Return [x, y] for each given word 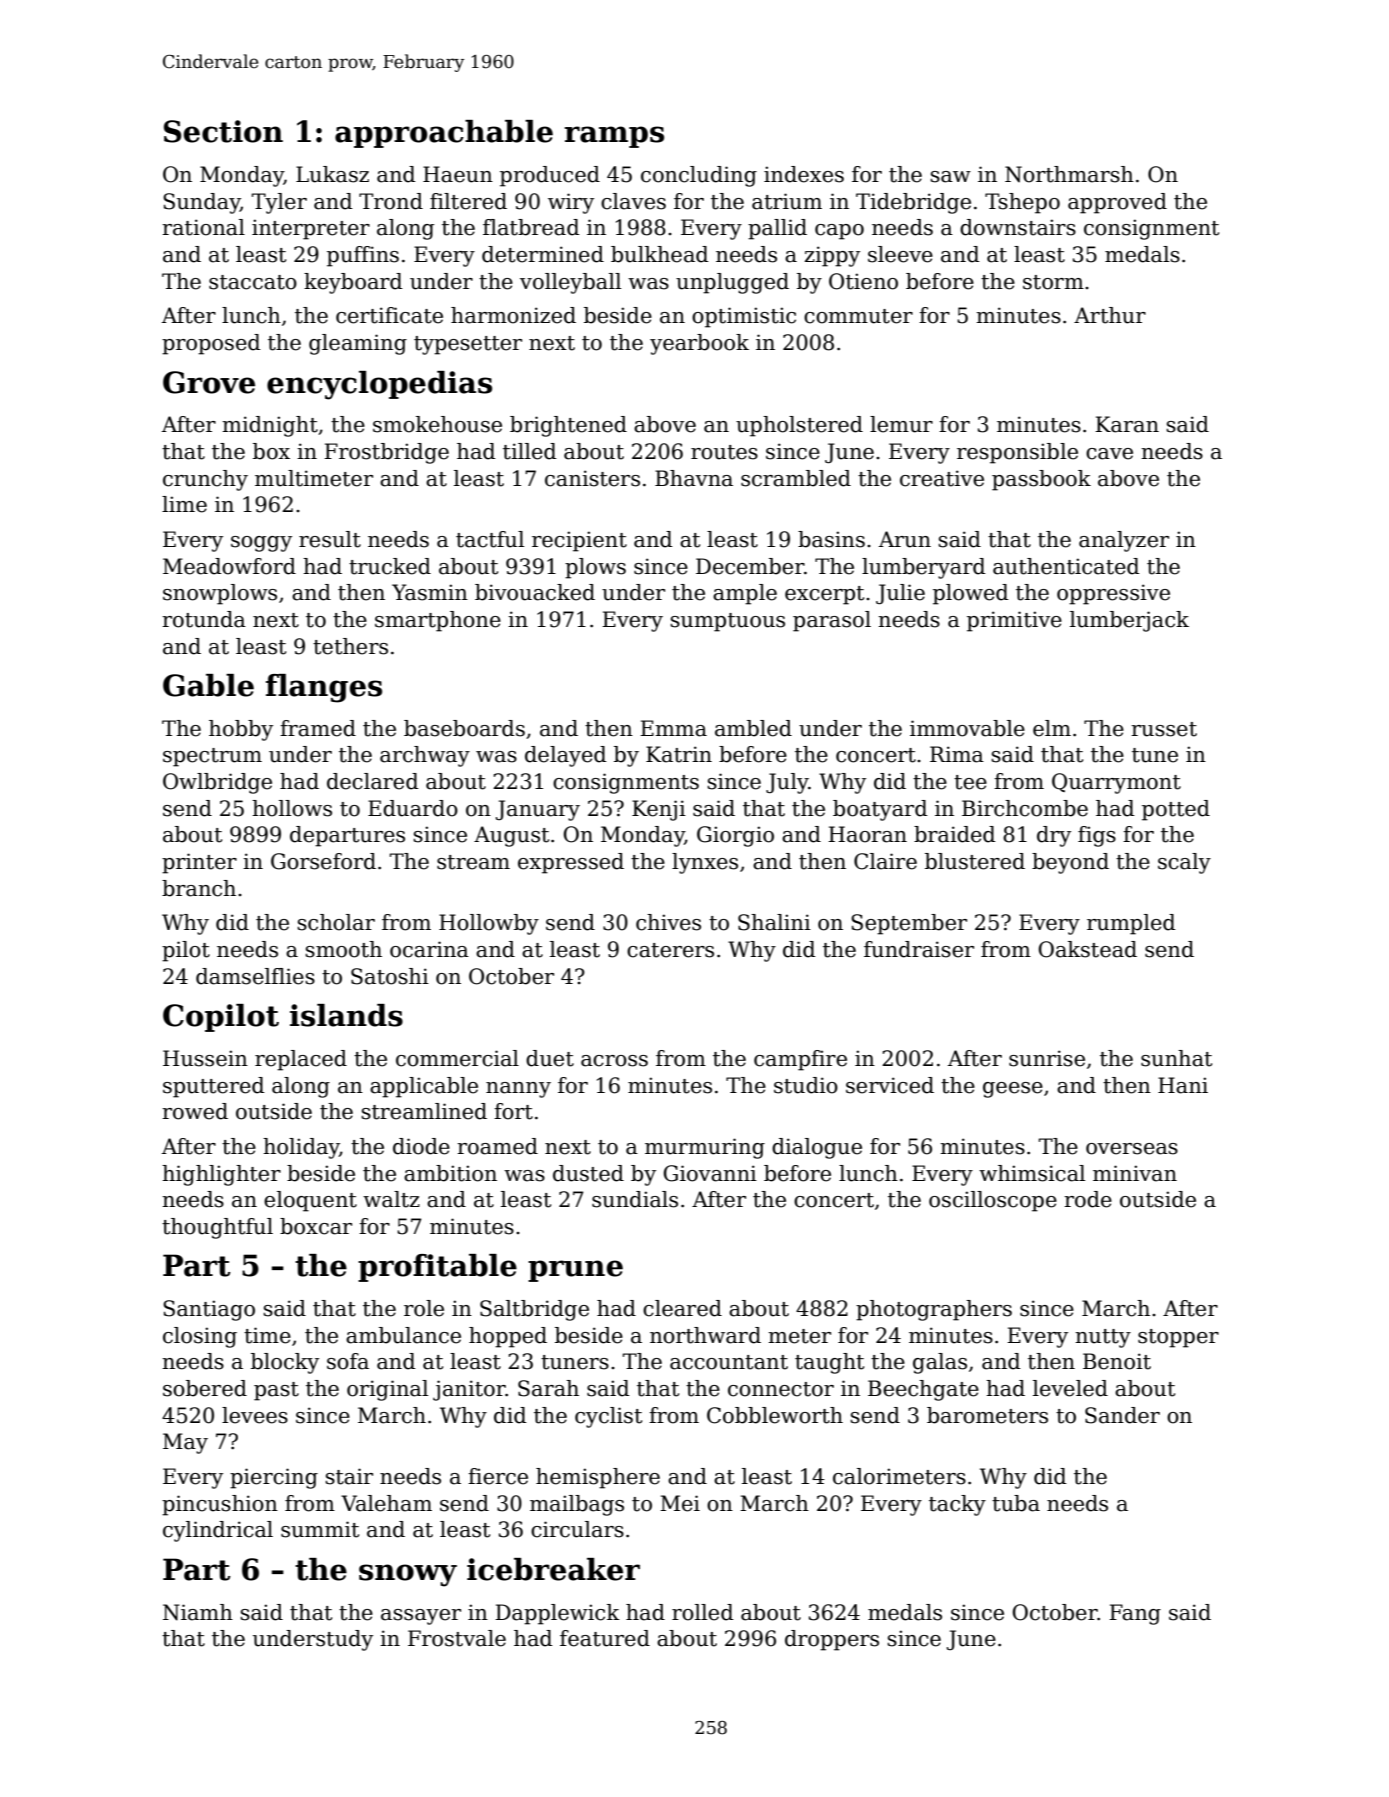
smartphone [438, 621]
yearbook [699, 344]
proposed [211, 344]
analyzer [1124, 541]
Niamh [198, 1612]
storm [1053, 282]
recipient [579, 541]
